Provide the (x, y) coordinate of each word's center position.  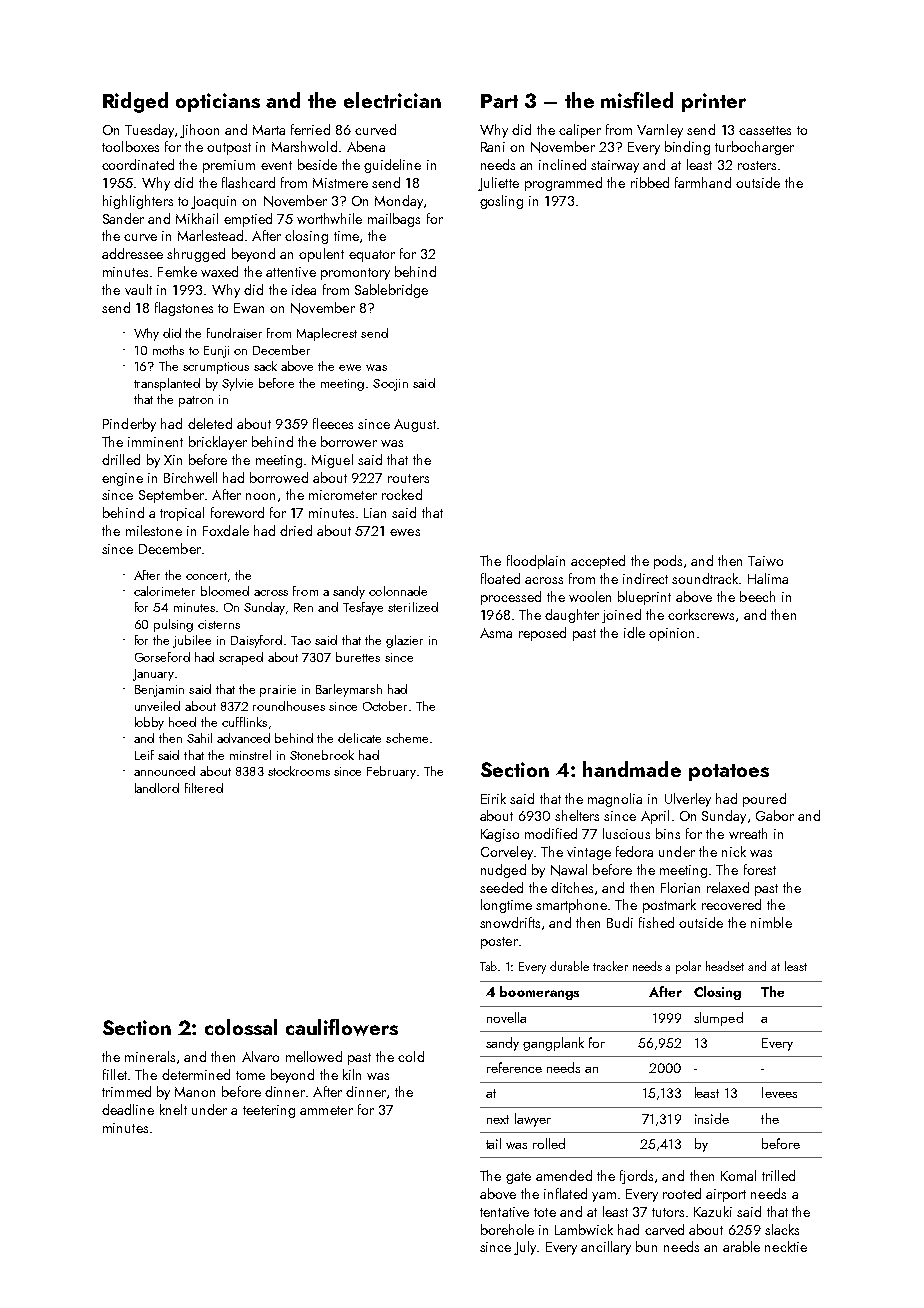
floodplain (536, 562)
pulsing (173, 625)
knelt (173, 1109)
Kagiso (500, 835)
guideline (392, 166)
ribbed (650, 182)
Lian (375, 513)
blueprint (644, 598)
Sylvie (237, 384)
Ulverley (688, 800)
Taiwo (765, 561)
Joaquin (213, 202)
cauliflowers (342, 1027)
